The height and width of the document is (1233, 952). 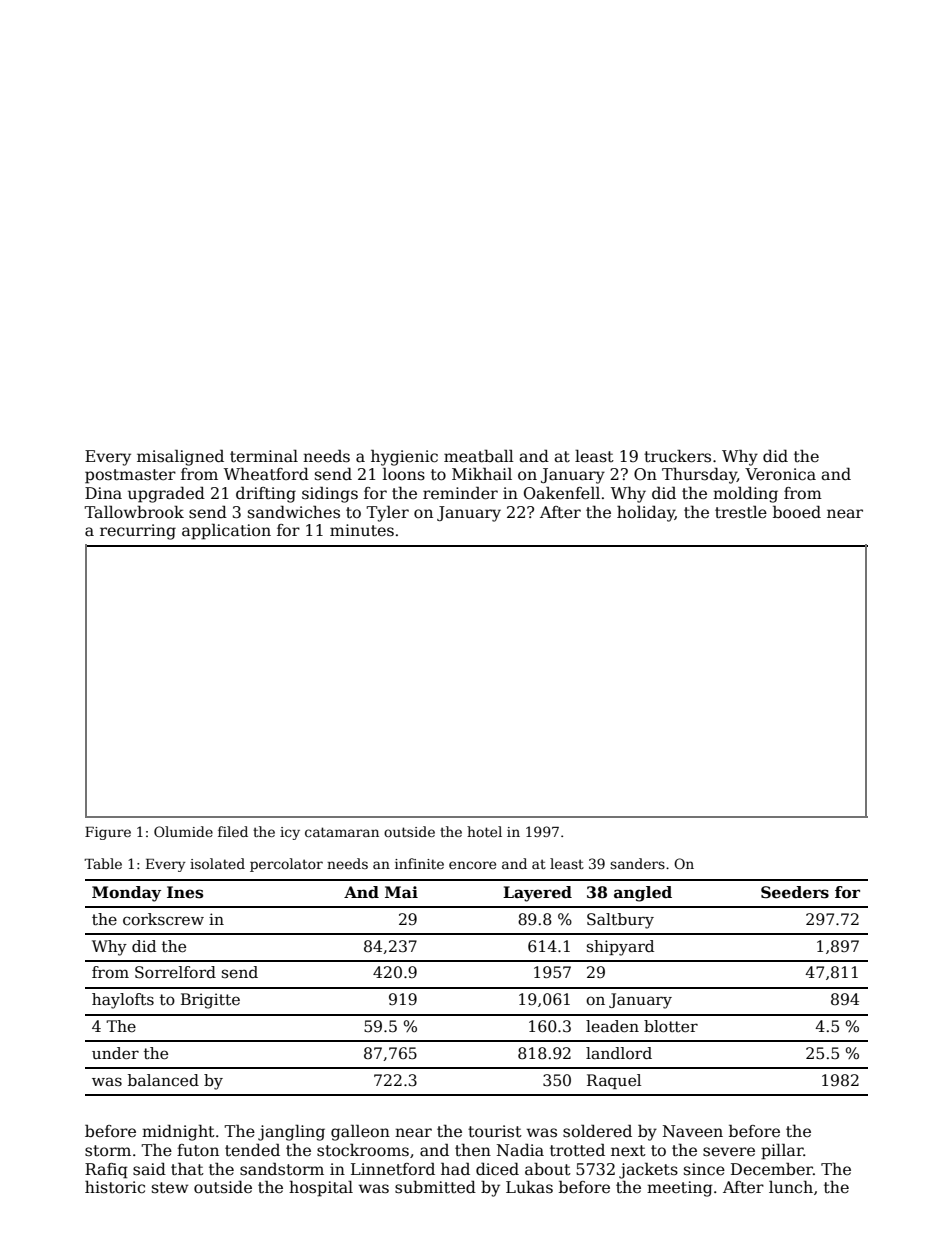 What do you see at coordinates (266, 494) in the document?
I see `drifting` at bounding box center [266, 494].
